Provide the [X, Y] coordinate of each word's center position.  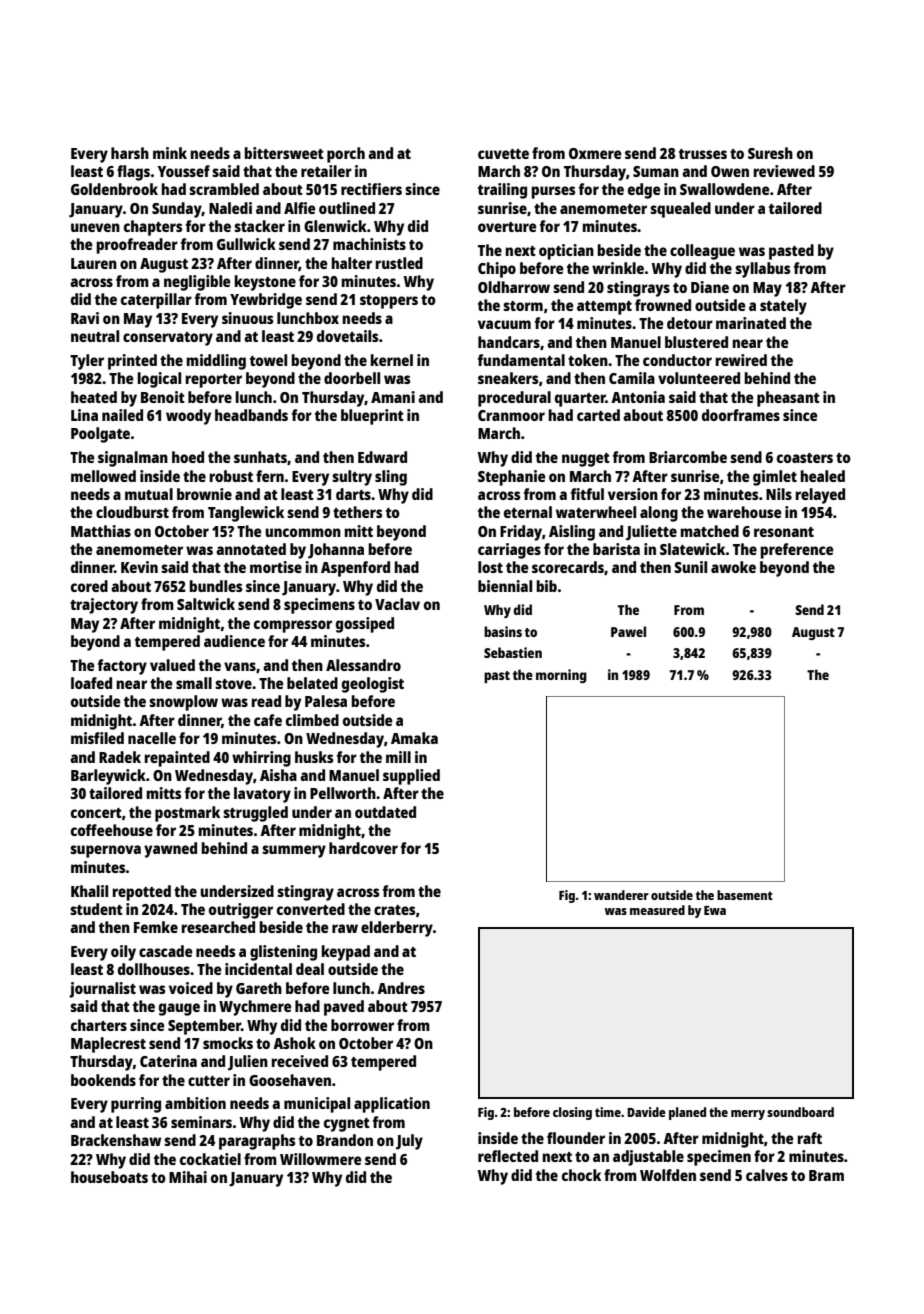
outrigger [241, 911]
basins [503, 631]
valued [172, 665]
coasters [805, 458]
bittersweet [284, 153]
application [392, 1105]
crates [395, 910]
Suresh [770, 153]
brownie [204, 494]
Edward [382, 457]
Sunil [690, 567]
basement [745, 895]
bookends [103, 1080]
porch [346, 155]
